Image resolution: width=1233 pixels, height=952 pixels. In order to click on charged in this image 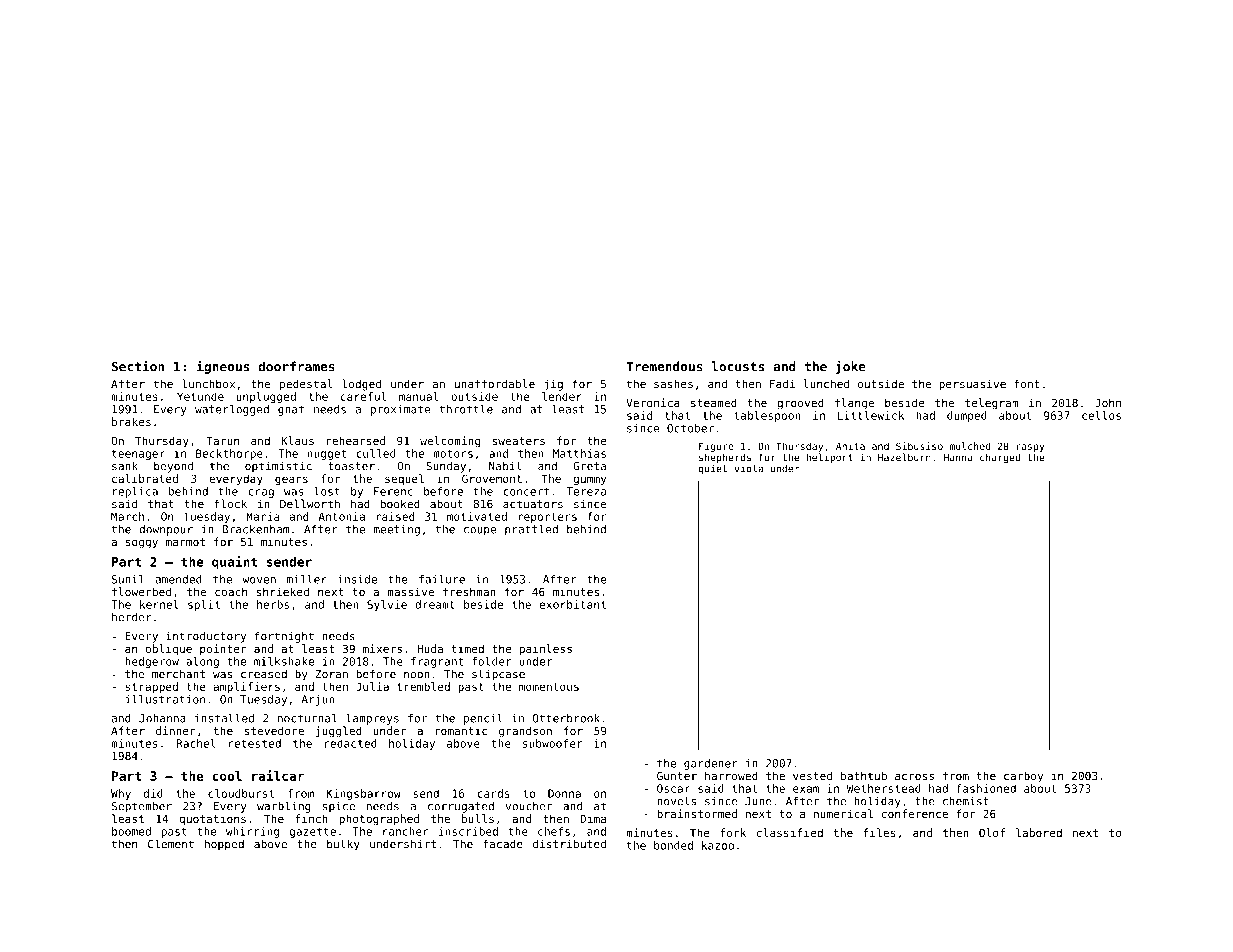, I will do `click(1000, 458)`.
